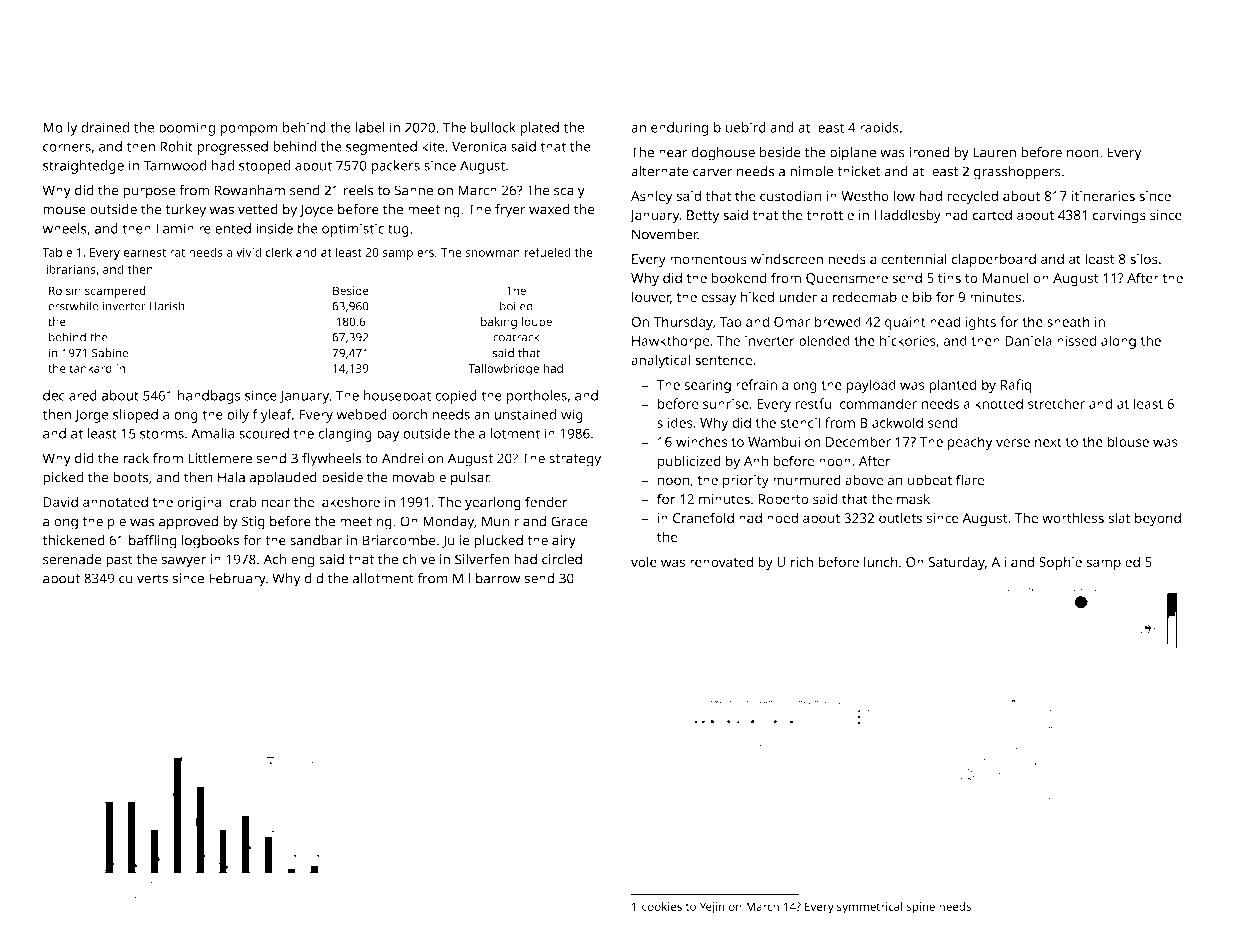 The width and height of the document is (1233, 952). Describe the element at coordinates (143, 578) in the document. I see `culverts` at that location.
